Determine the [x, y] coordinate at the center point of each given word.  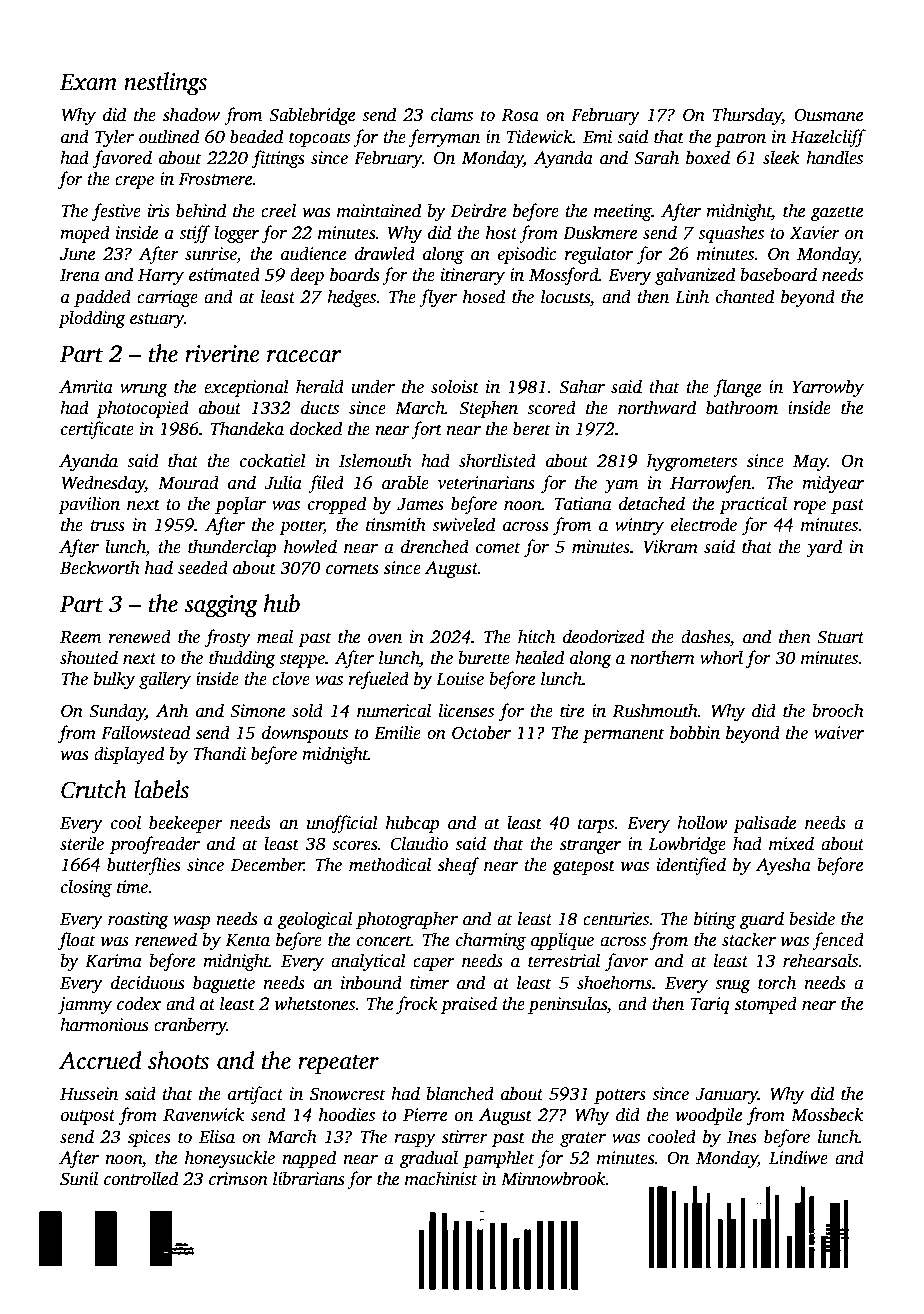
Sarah [656, 157]
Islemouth [375, 460]
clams [452, 114]
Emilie [397, 732]
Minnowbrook [553, 1178]
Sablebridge [312, 116]
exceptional [246, 388]
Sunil [79, 1178]
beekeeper [186, 824]
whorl [721, 657]
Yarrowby [828, 388]
